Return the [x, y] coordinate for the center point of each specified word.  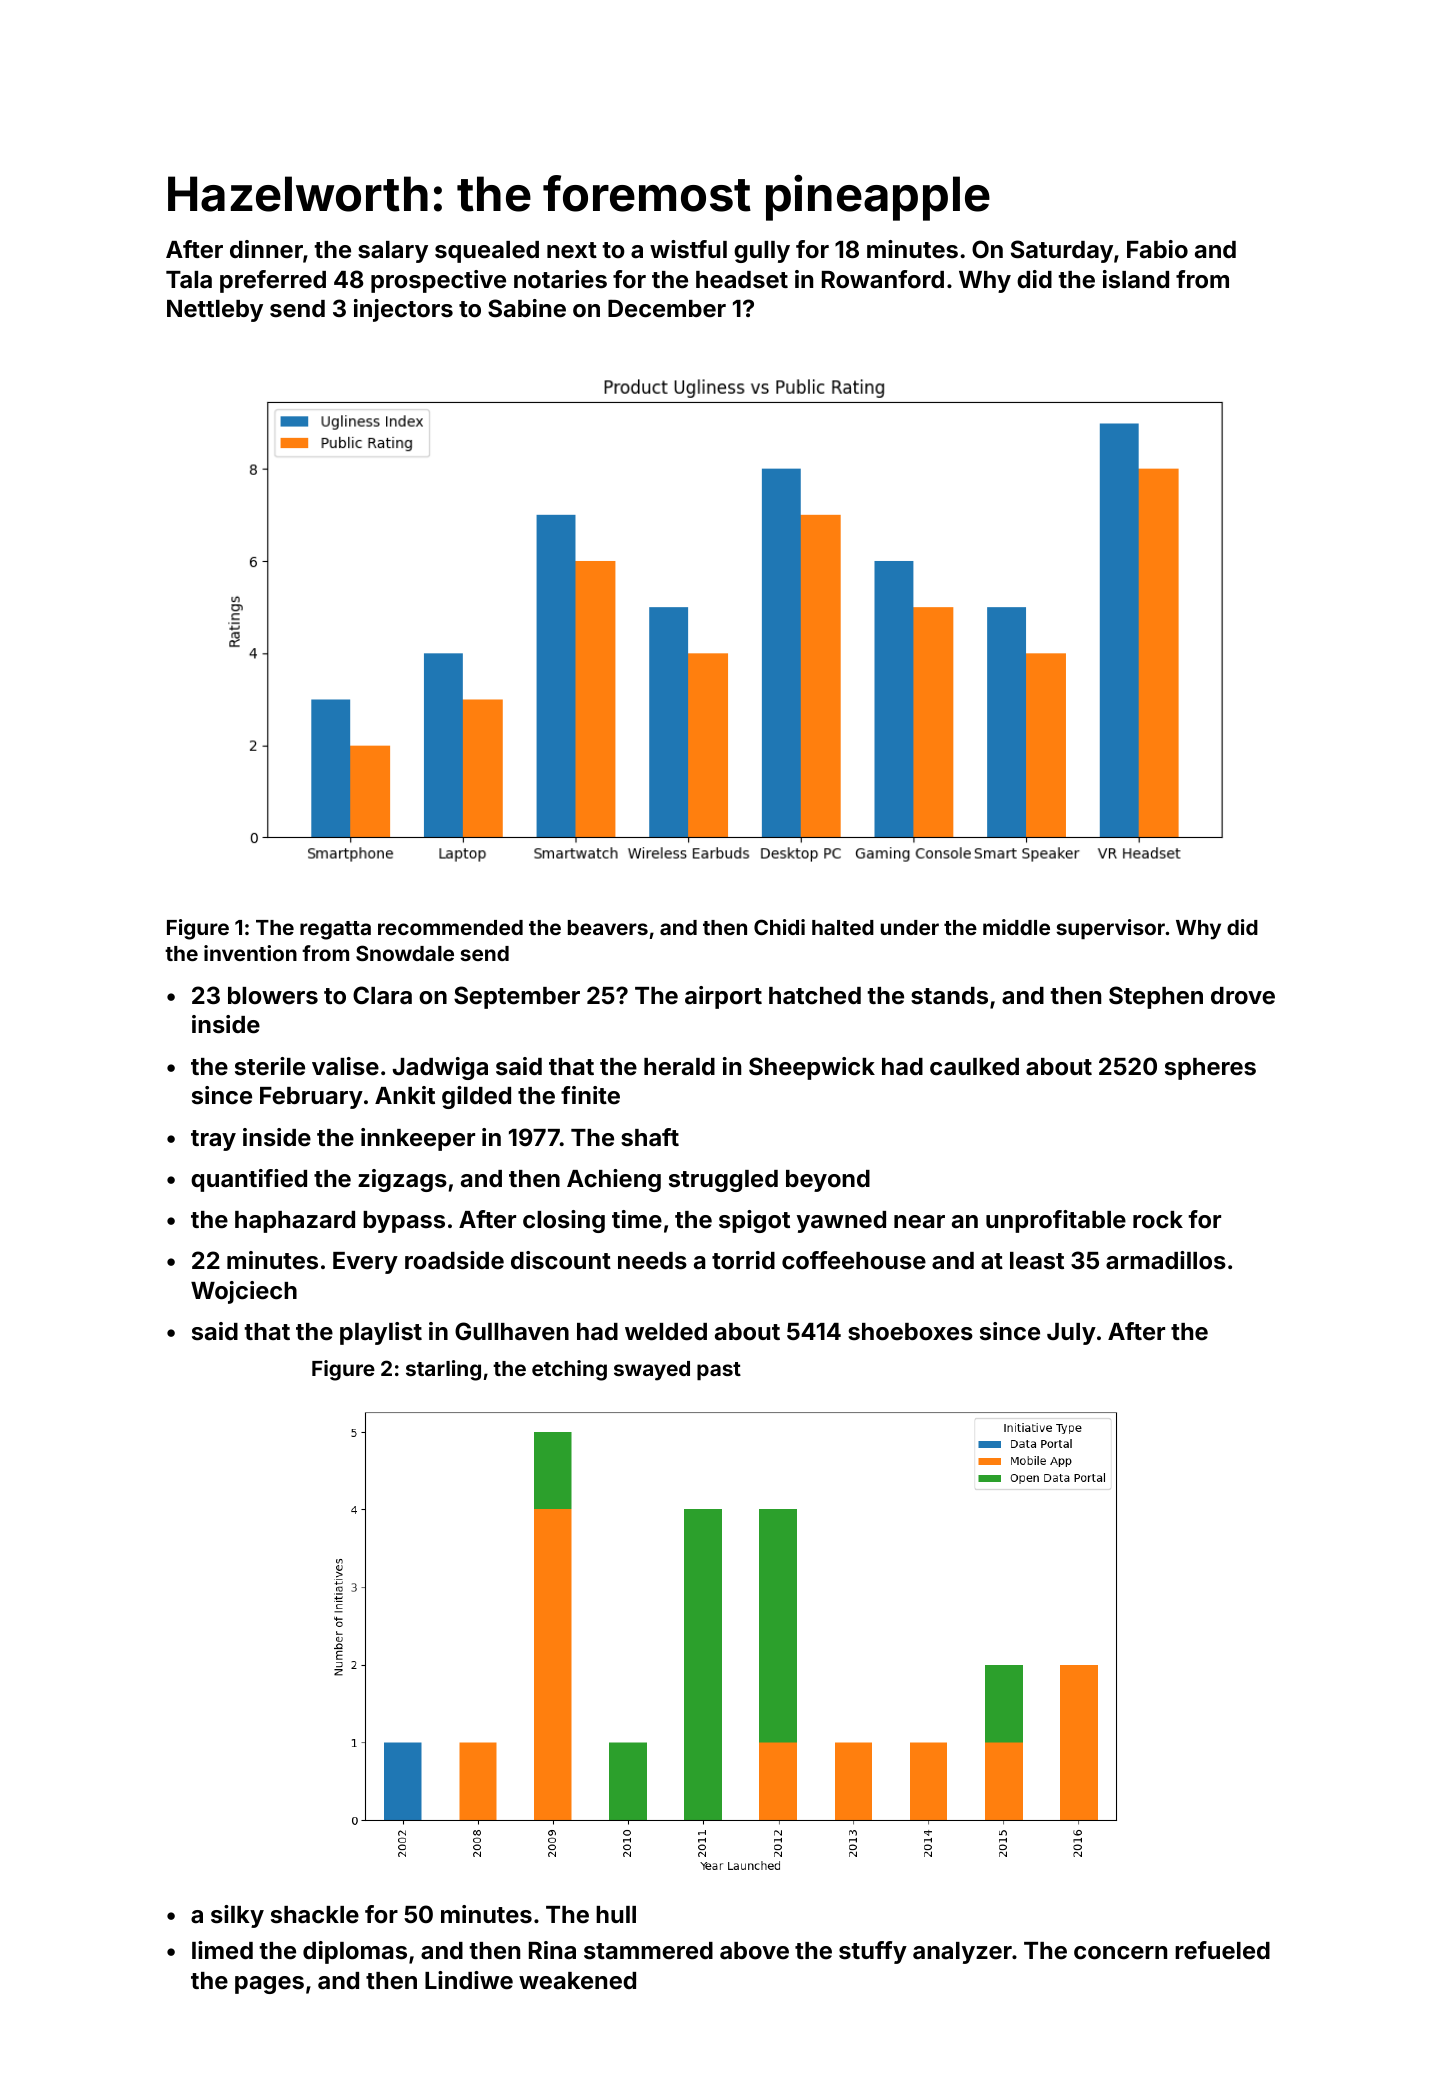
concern [1120, 1953]
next [572, 250]
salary [393, 252]
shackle [315, 1915]
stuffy [873, 1952]
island [1136, 279]
